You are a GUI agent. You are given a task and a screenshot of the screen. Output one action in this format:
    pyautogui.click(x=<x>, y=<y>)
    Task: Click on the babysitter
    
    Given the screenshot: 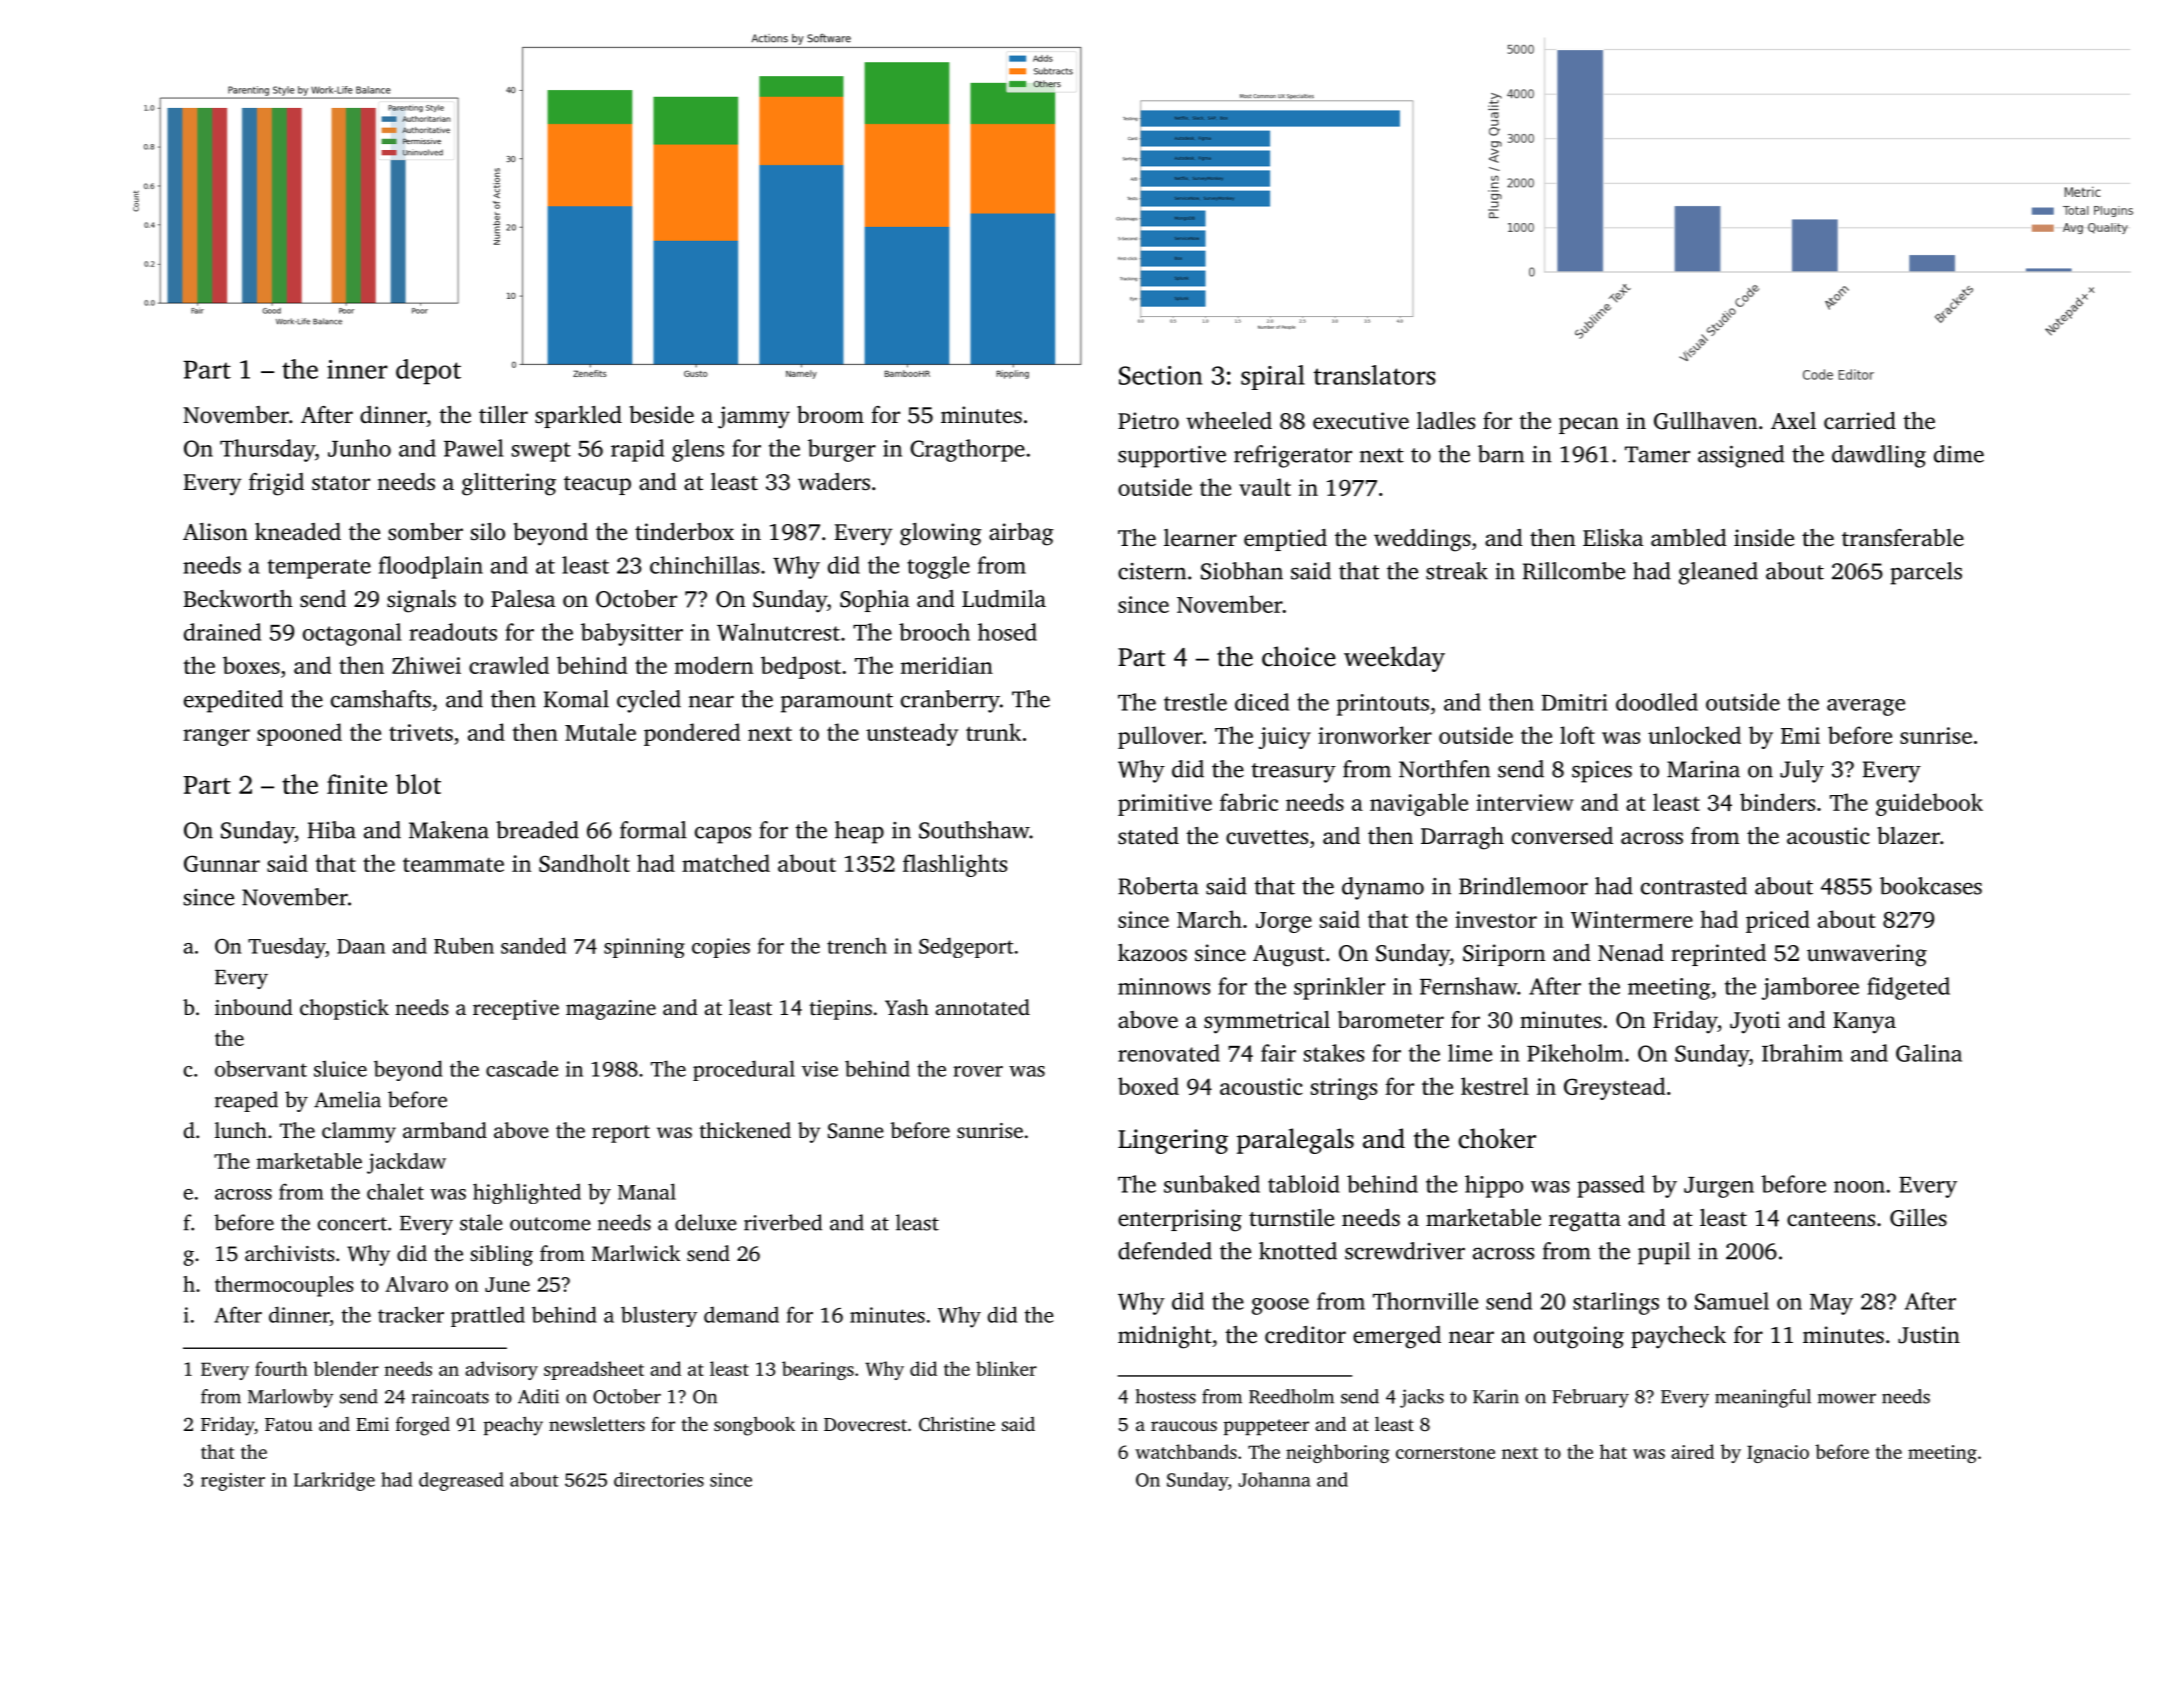 What is the action you would take?
    pyautogui.click(x=632, y=634)
